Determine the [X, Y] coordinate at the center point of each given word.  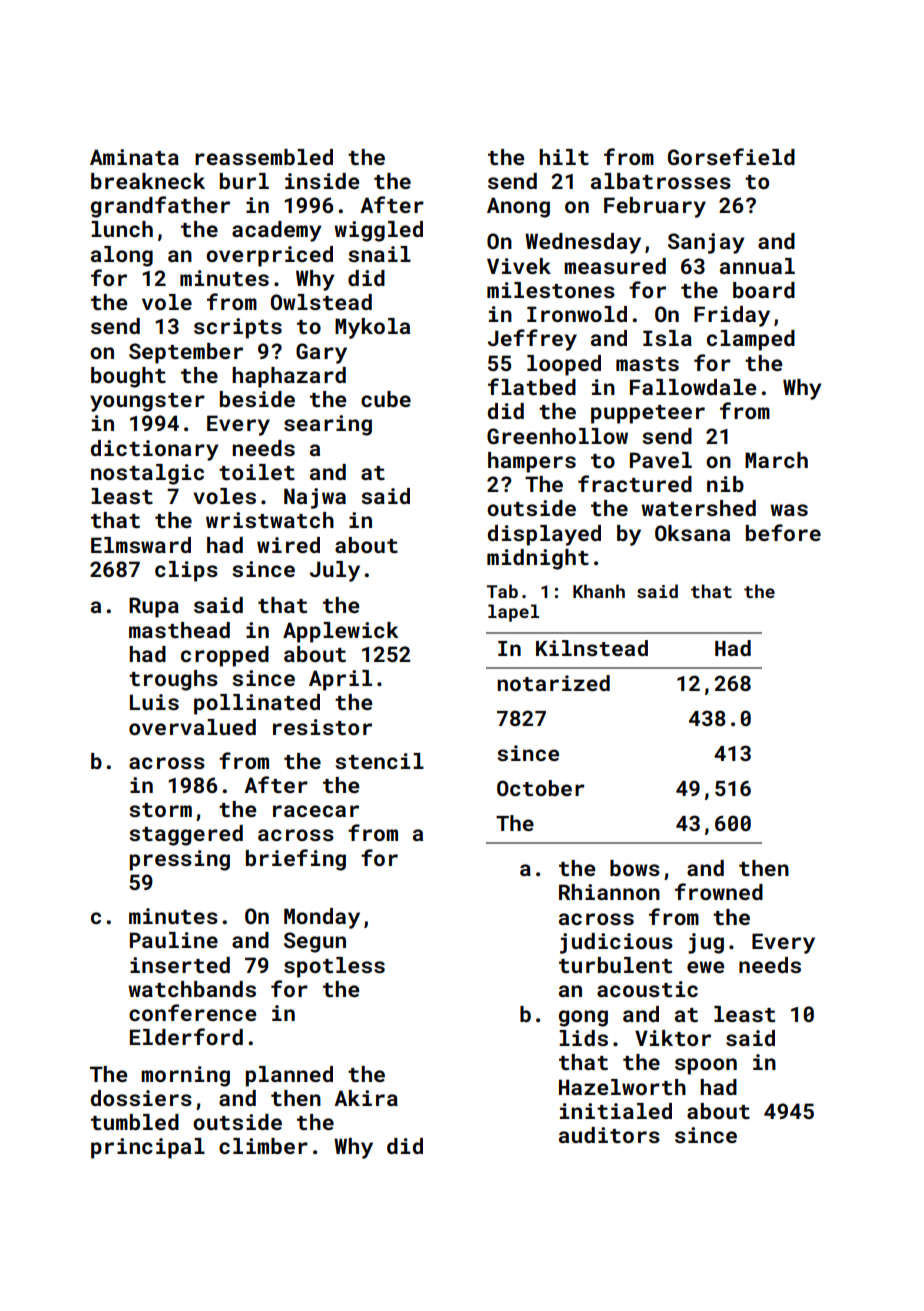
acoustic [647, 989]
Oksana [692, 533]
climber [263, 1146]
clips [186, 571]
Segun [315, 942]
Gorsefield [731, 156]
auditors [609, 1135]
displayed [544, 535]
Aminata [134, 157]
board [764, 290]
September [186, 353]
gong [583, 1018]
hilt [564, 157]
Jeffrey [532, 340]
